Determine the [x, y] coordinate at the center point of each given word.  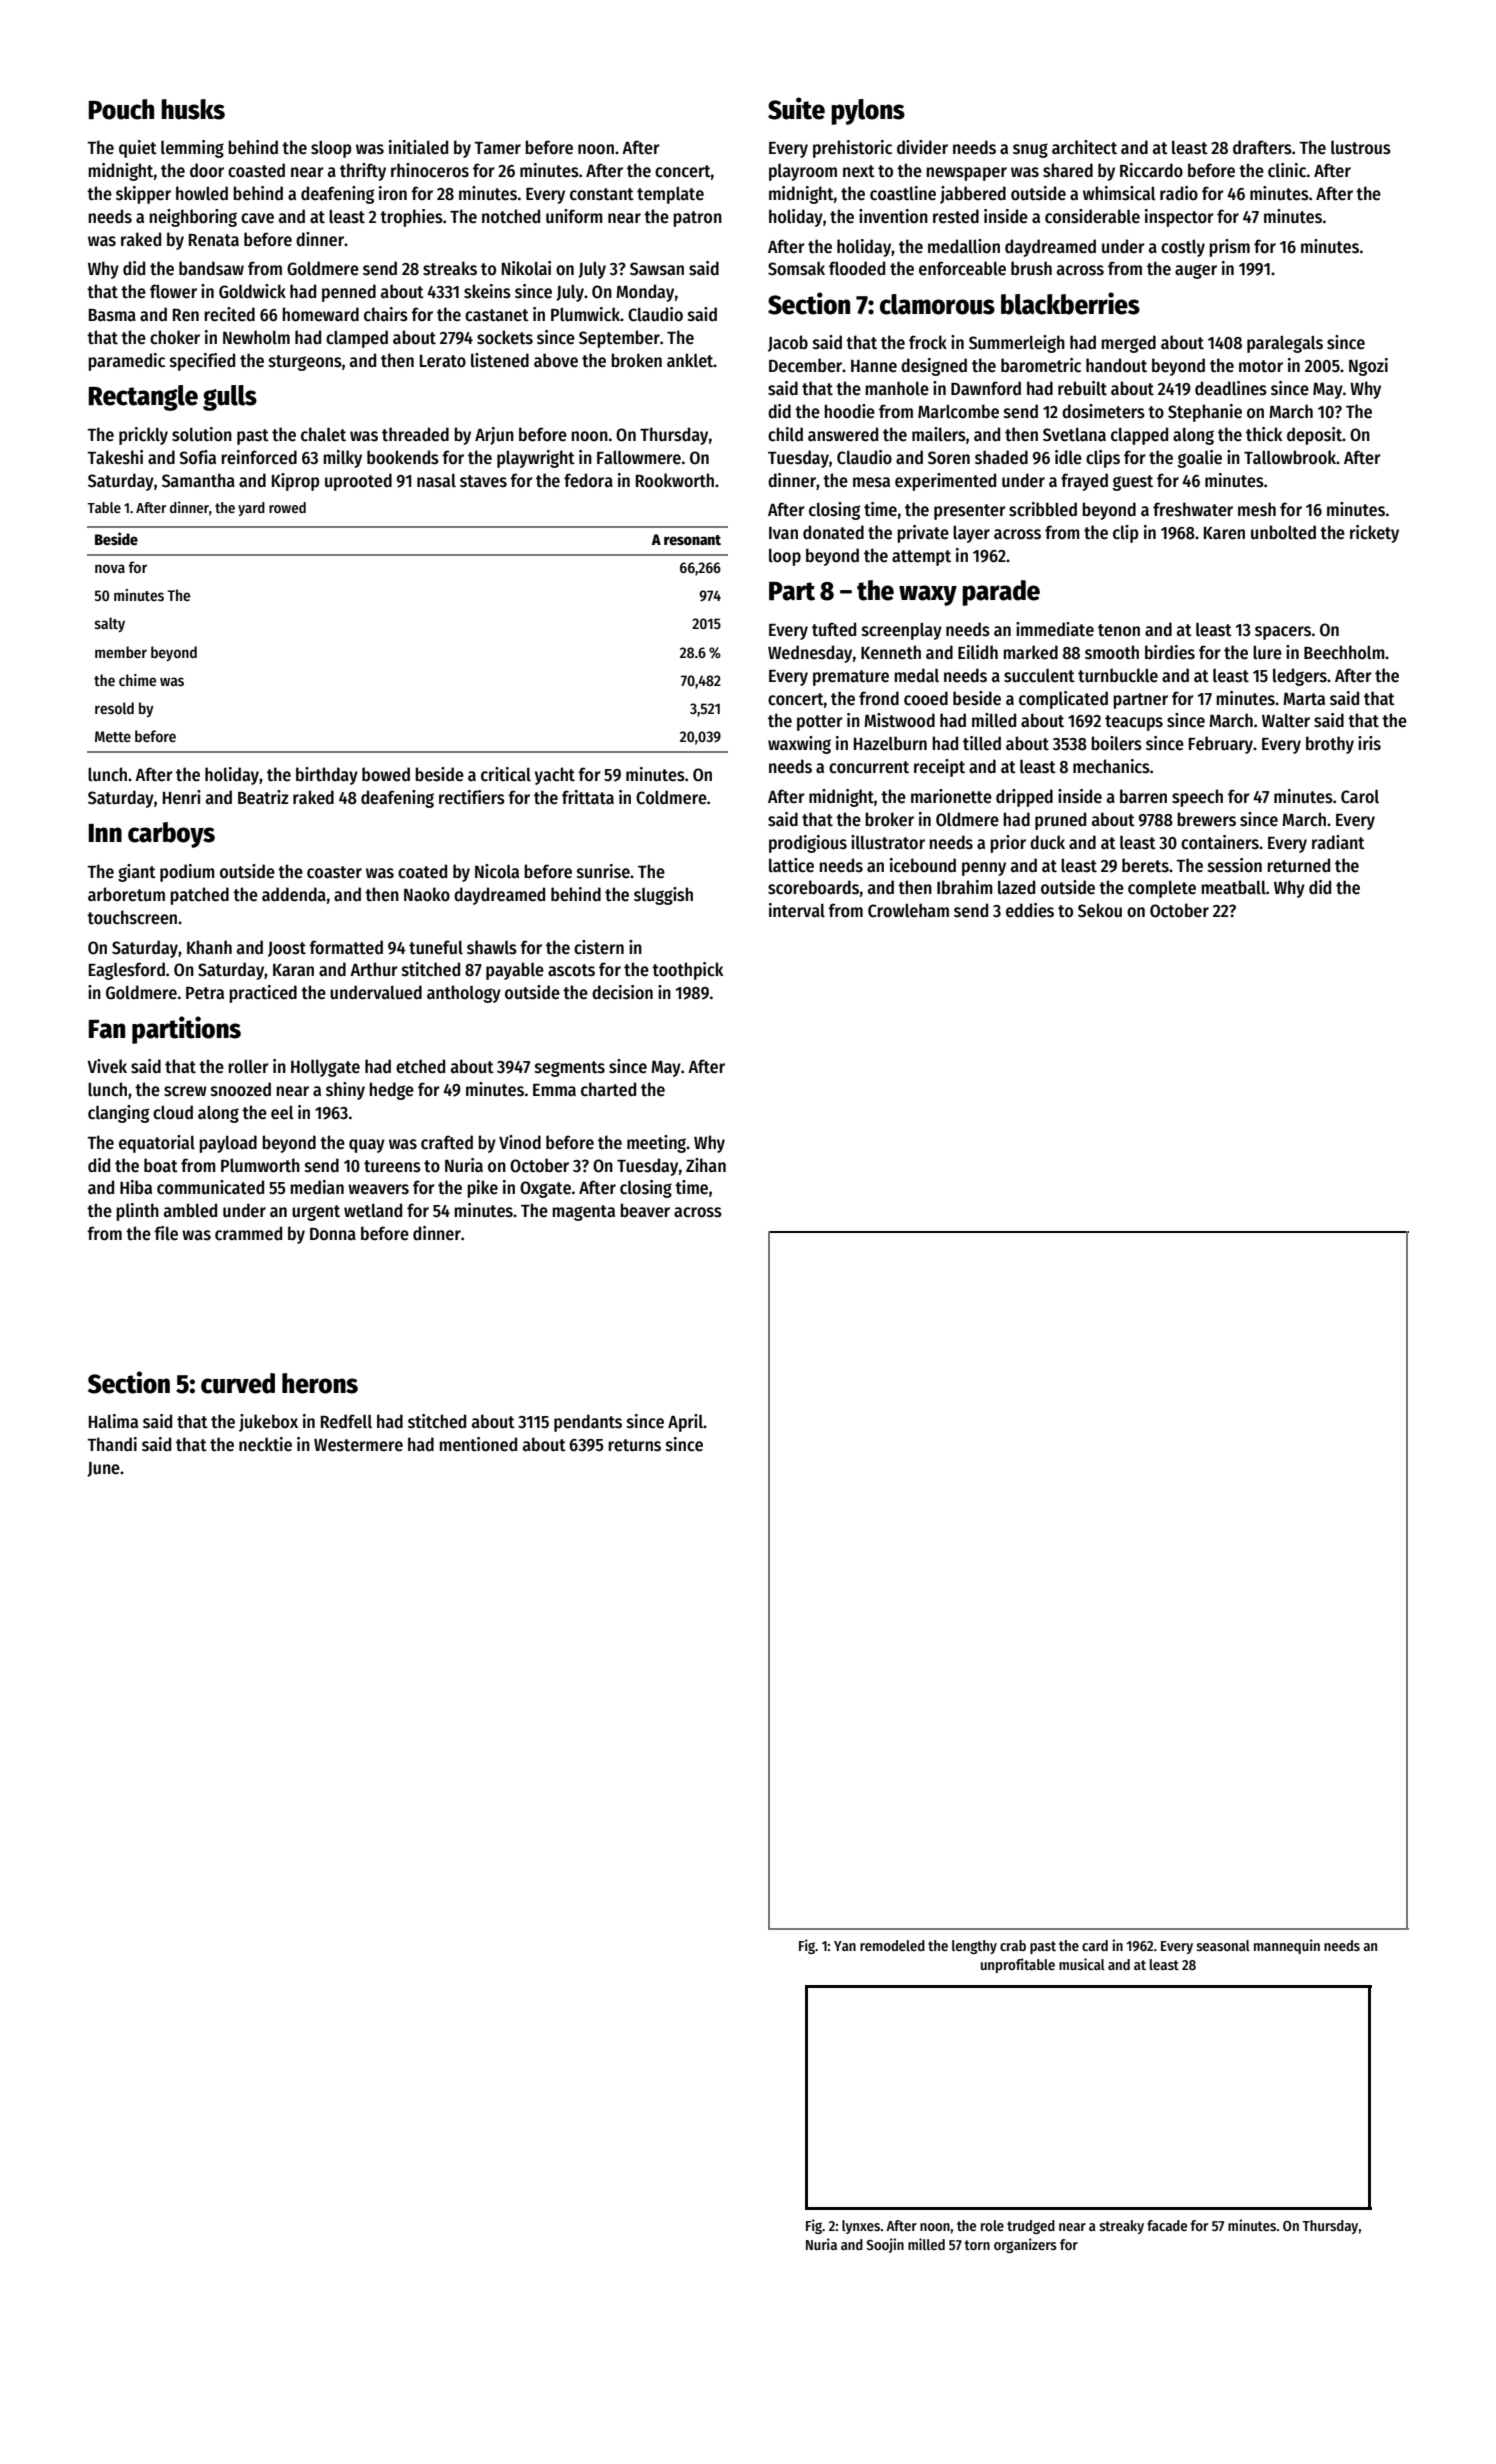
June [103, 1469]
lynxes [861, 2227]
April [686, 1423]
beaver [645, 1210]
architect [1084, 147]
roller [248, 1067]
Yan [845, 1946]
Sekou [1100, 910]
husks [193, 109]
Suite [796, 108]
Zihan [706, 1165]
